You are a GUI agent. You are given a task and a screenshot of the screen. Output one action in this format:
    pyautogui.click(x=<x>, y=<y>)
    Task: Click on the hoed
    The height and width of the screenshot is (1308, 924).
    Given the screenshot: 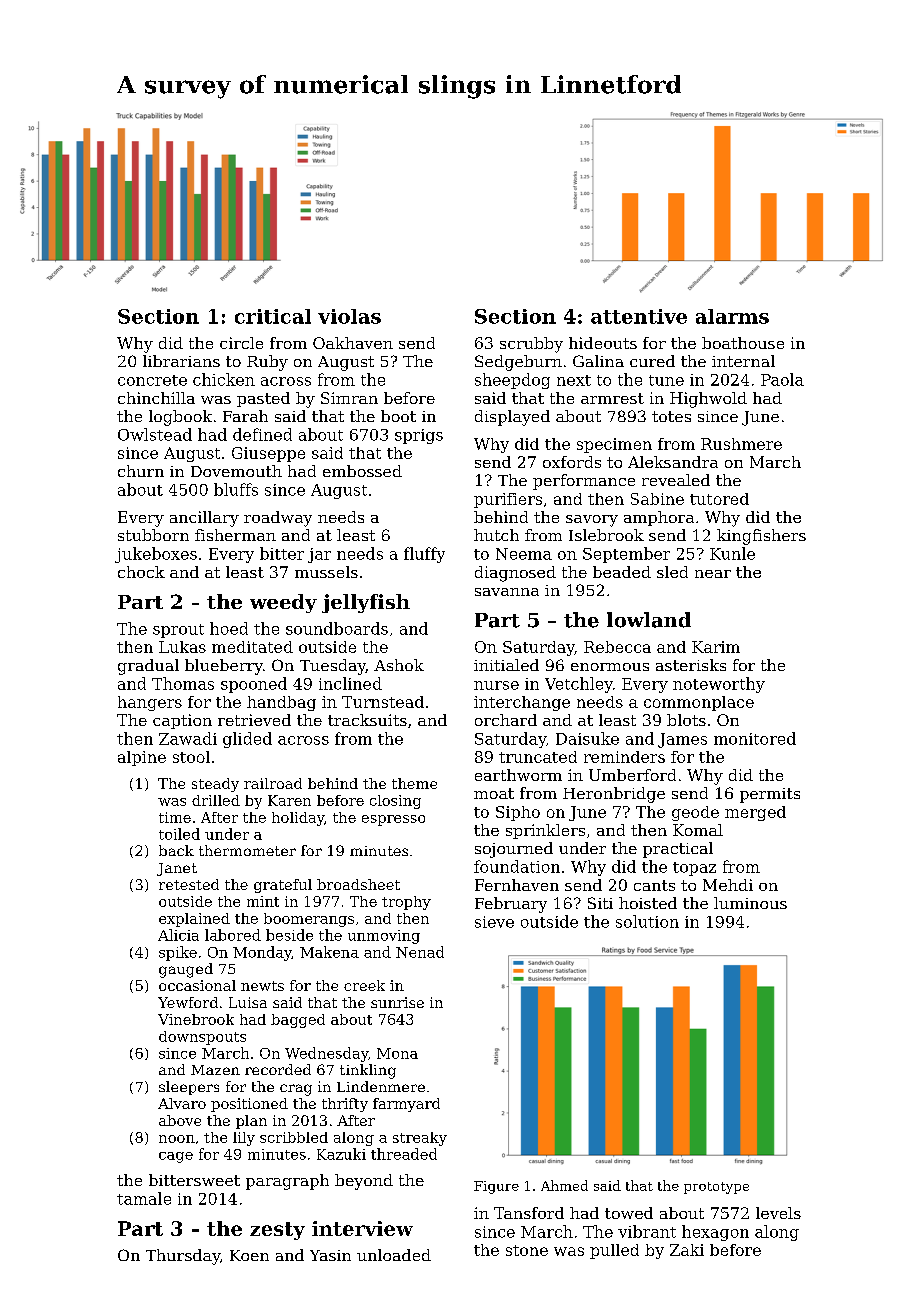 What is the action you would take?
    pyautogui.click(x=229, y=628)
